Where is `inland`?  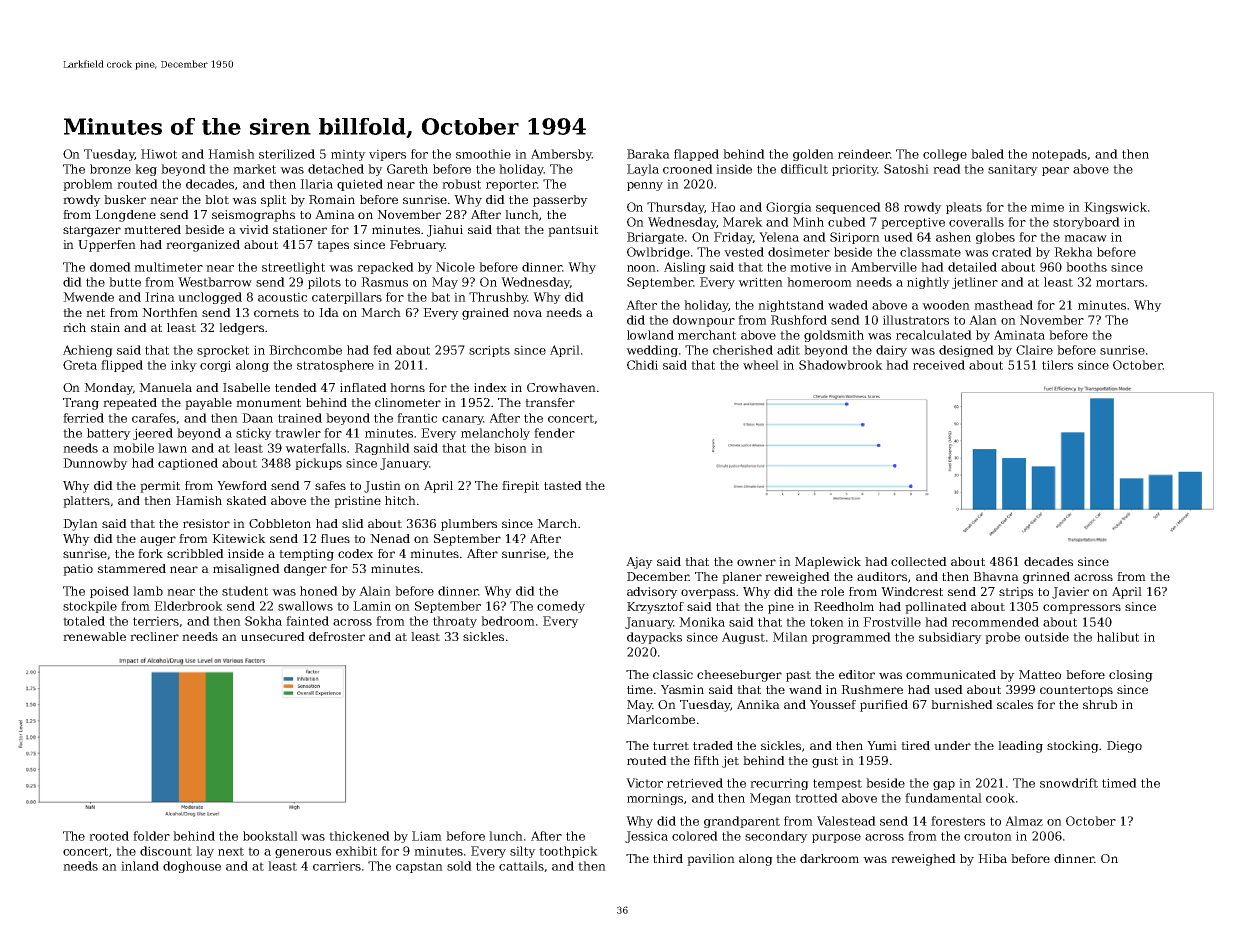
inland is located at coordinates (140, 866).
